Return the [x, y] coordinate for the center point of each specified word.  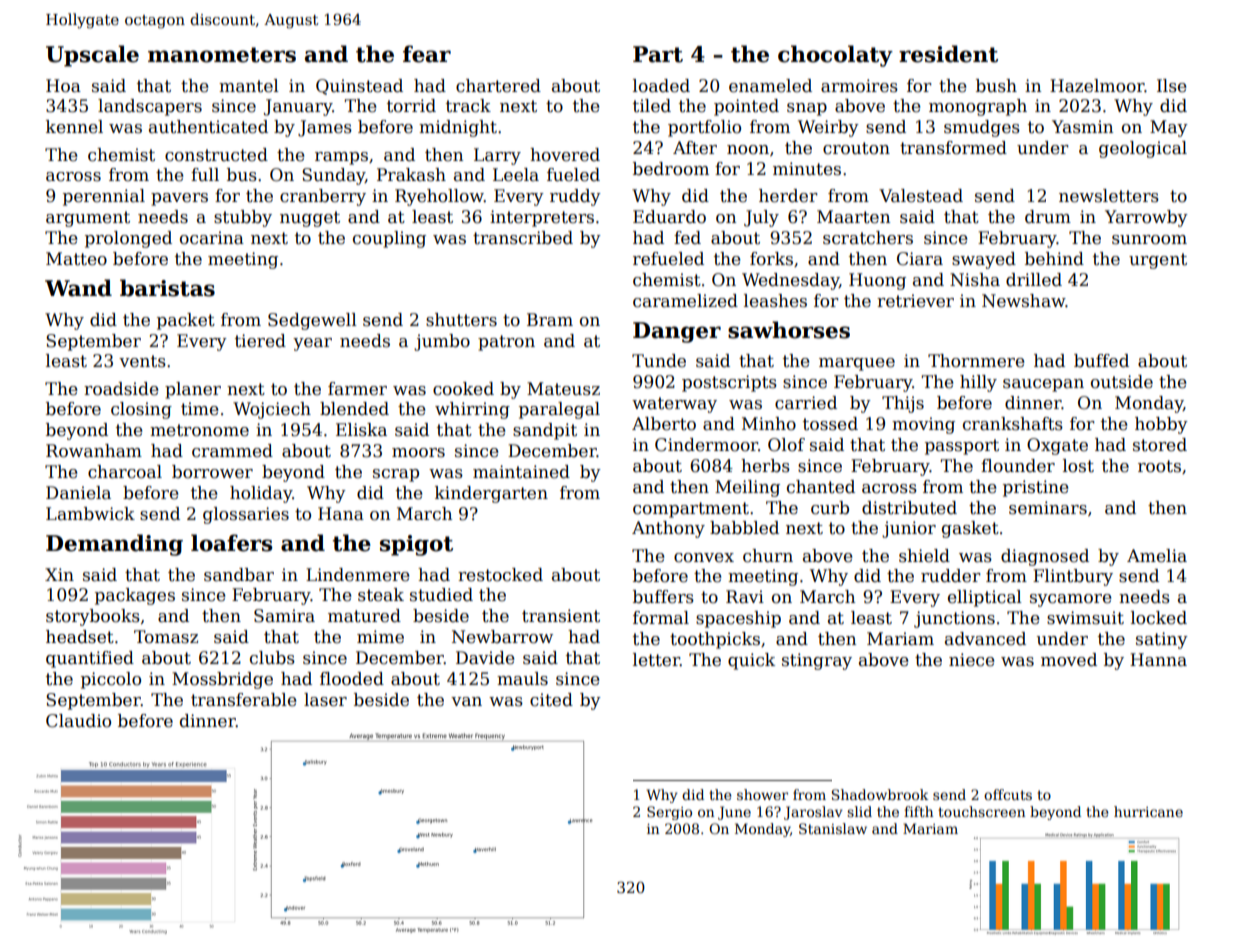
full [205, 174]
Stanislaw [833, 828]
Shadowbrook [880, 794]
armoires [859, 86]
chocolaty [835, 56]
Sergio [669, 813]
